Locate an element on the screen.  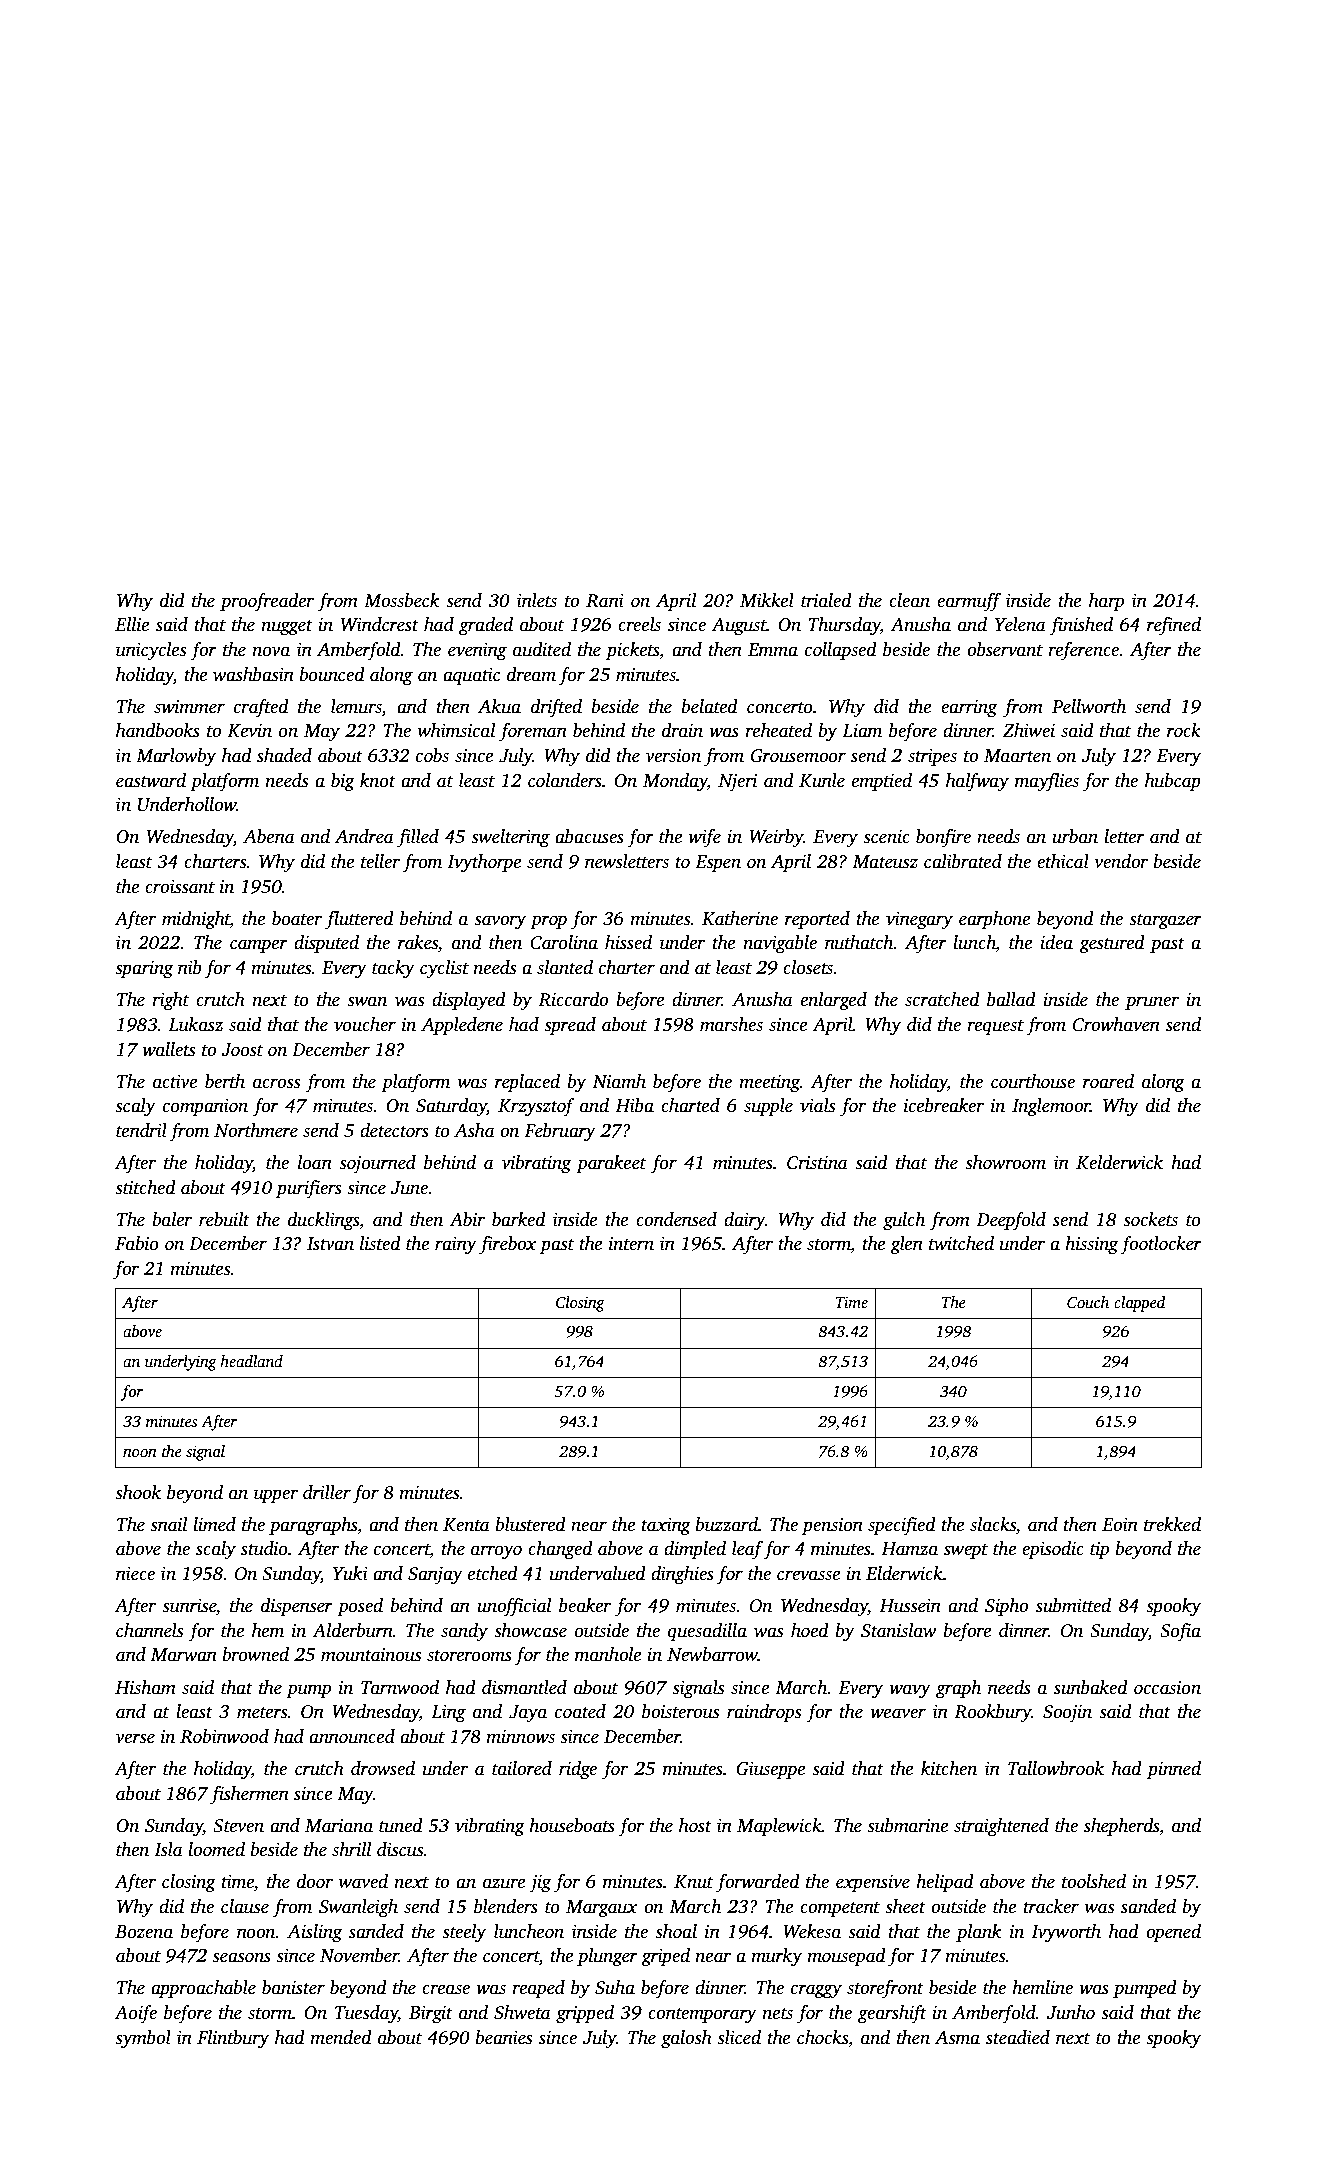
Eoin is located at coordinates (1120, 1525).
